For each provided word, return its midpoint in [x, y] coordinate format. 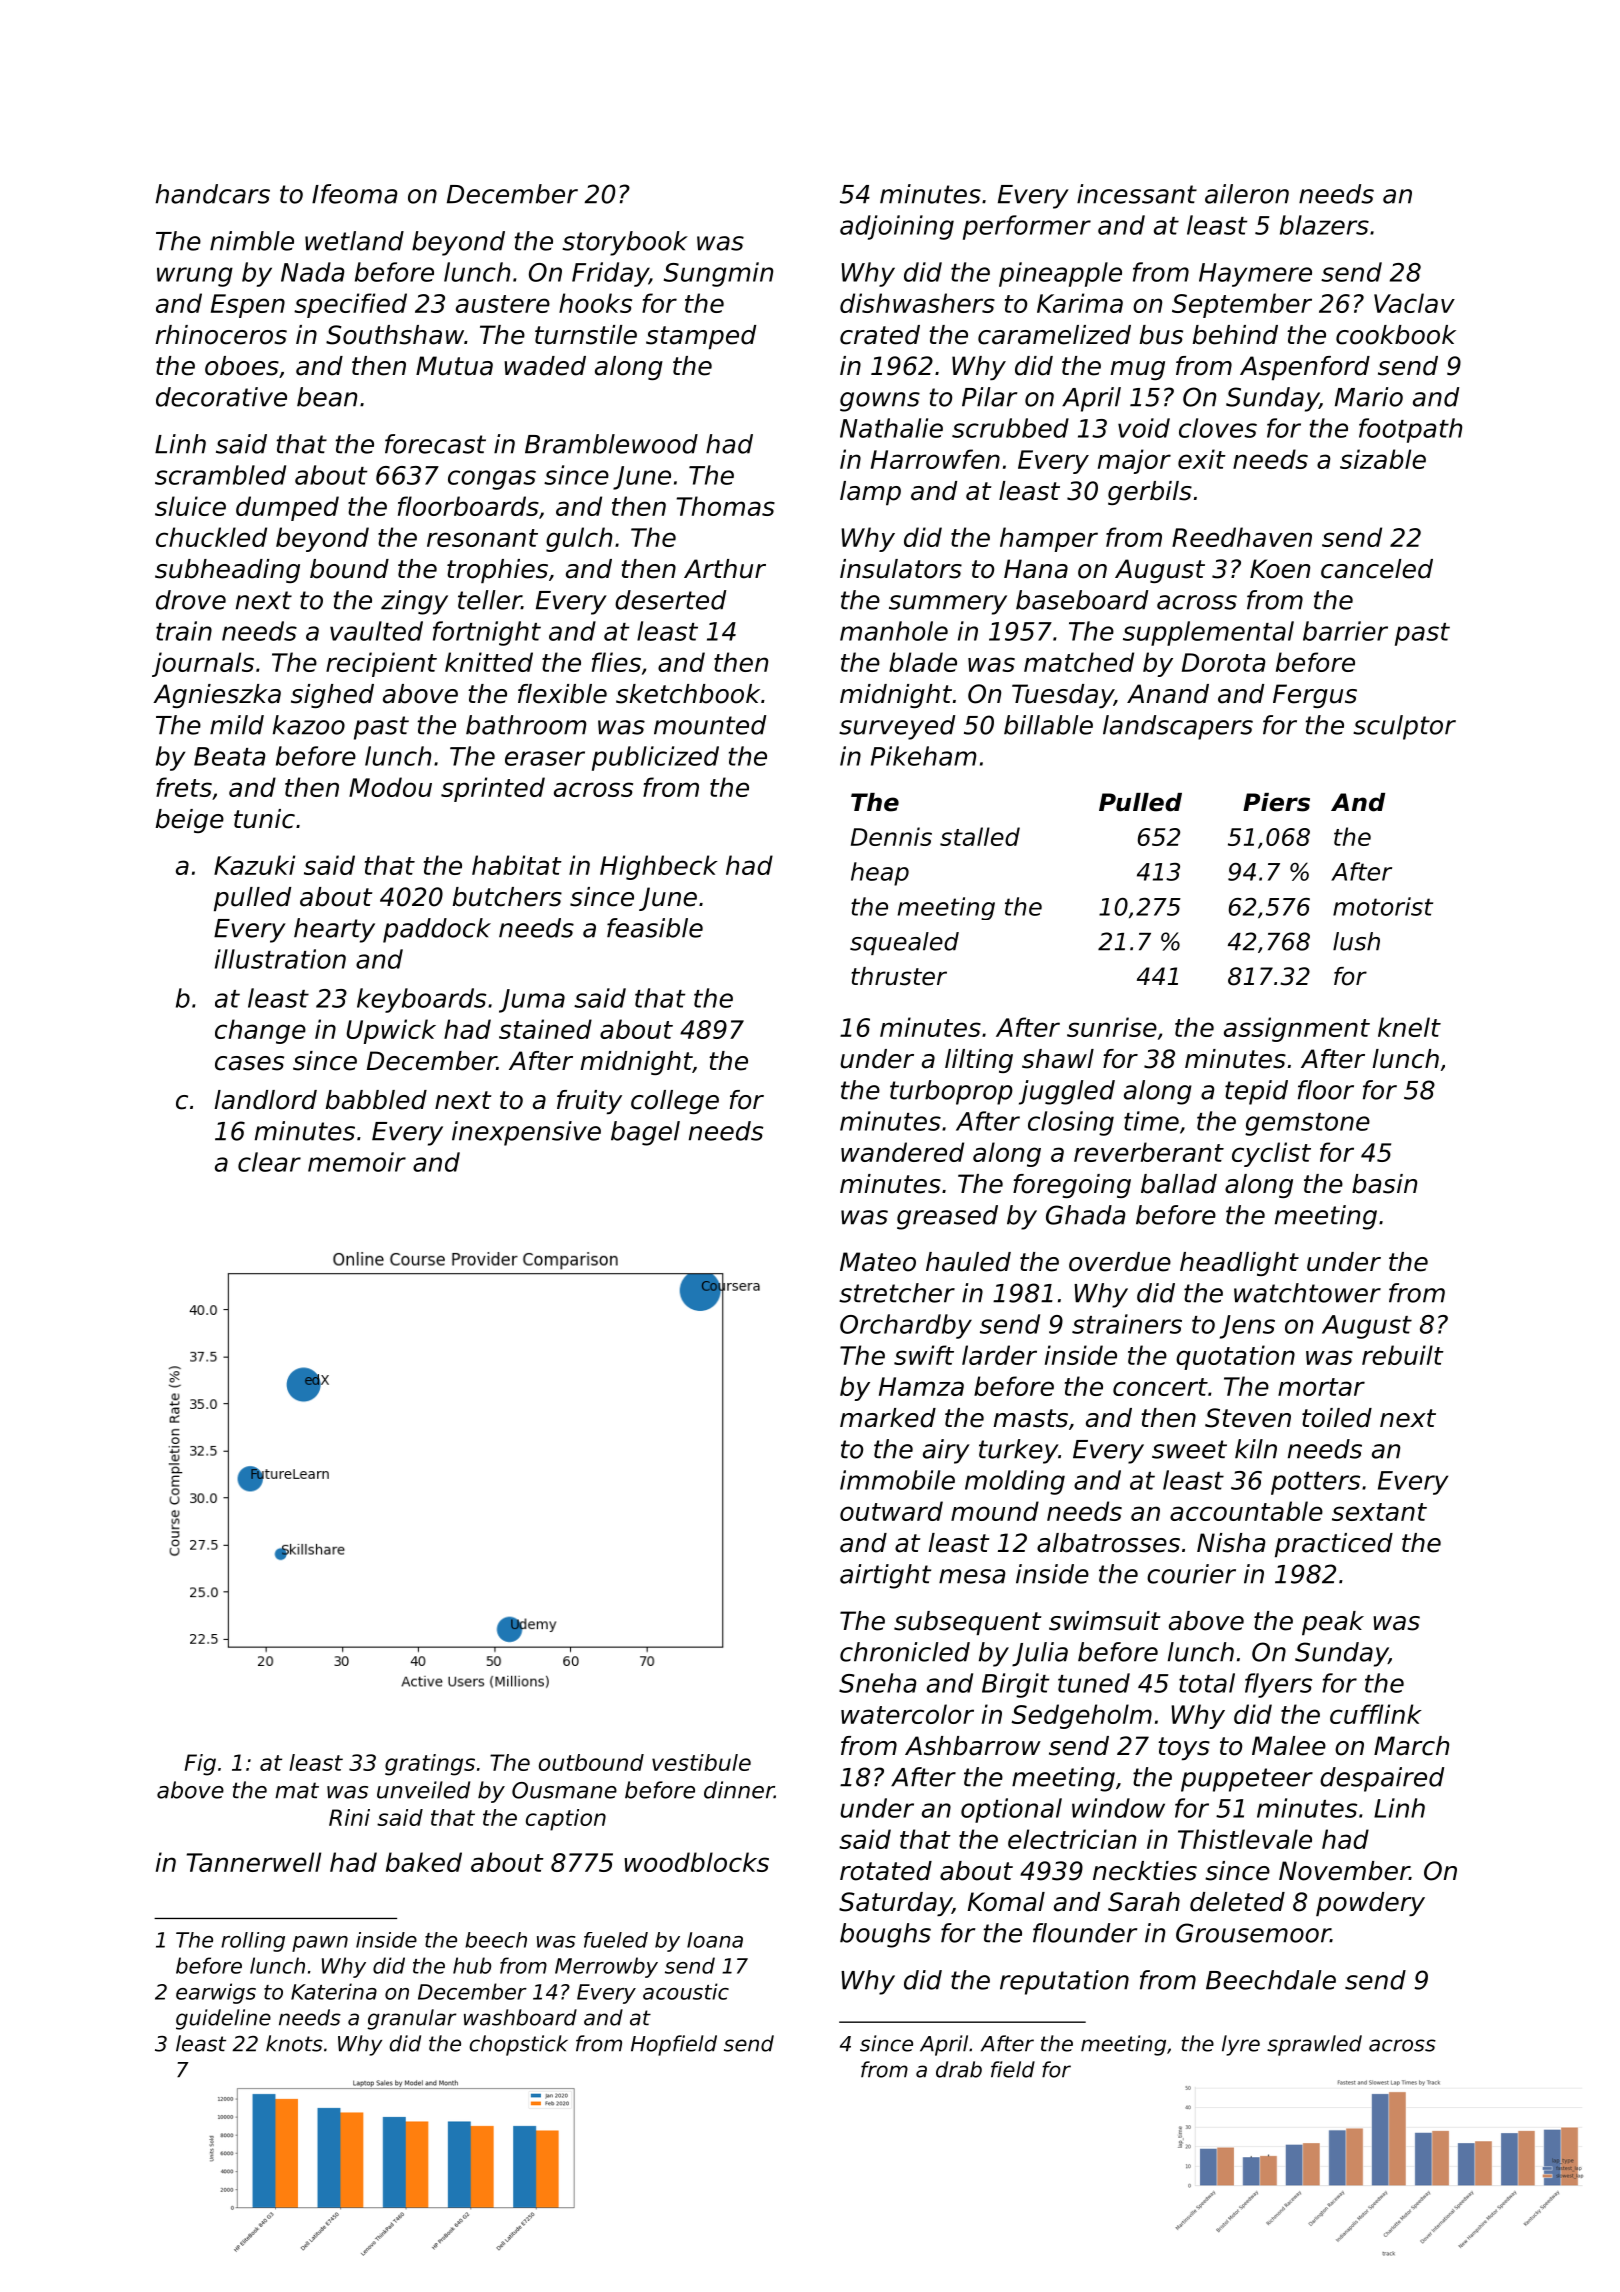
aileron [1247, 194]
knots [294, 2043]
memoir [357, 1162]
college [675, 1102]
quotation [1235, 1357]
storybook [625, 243]
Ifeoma [354, 194]
